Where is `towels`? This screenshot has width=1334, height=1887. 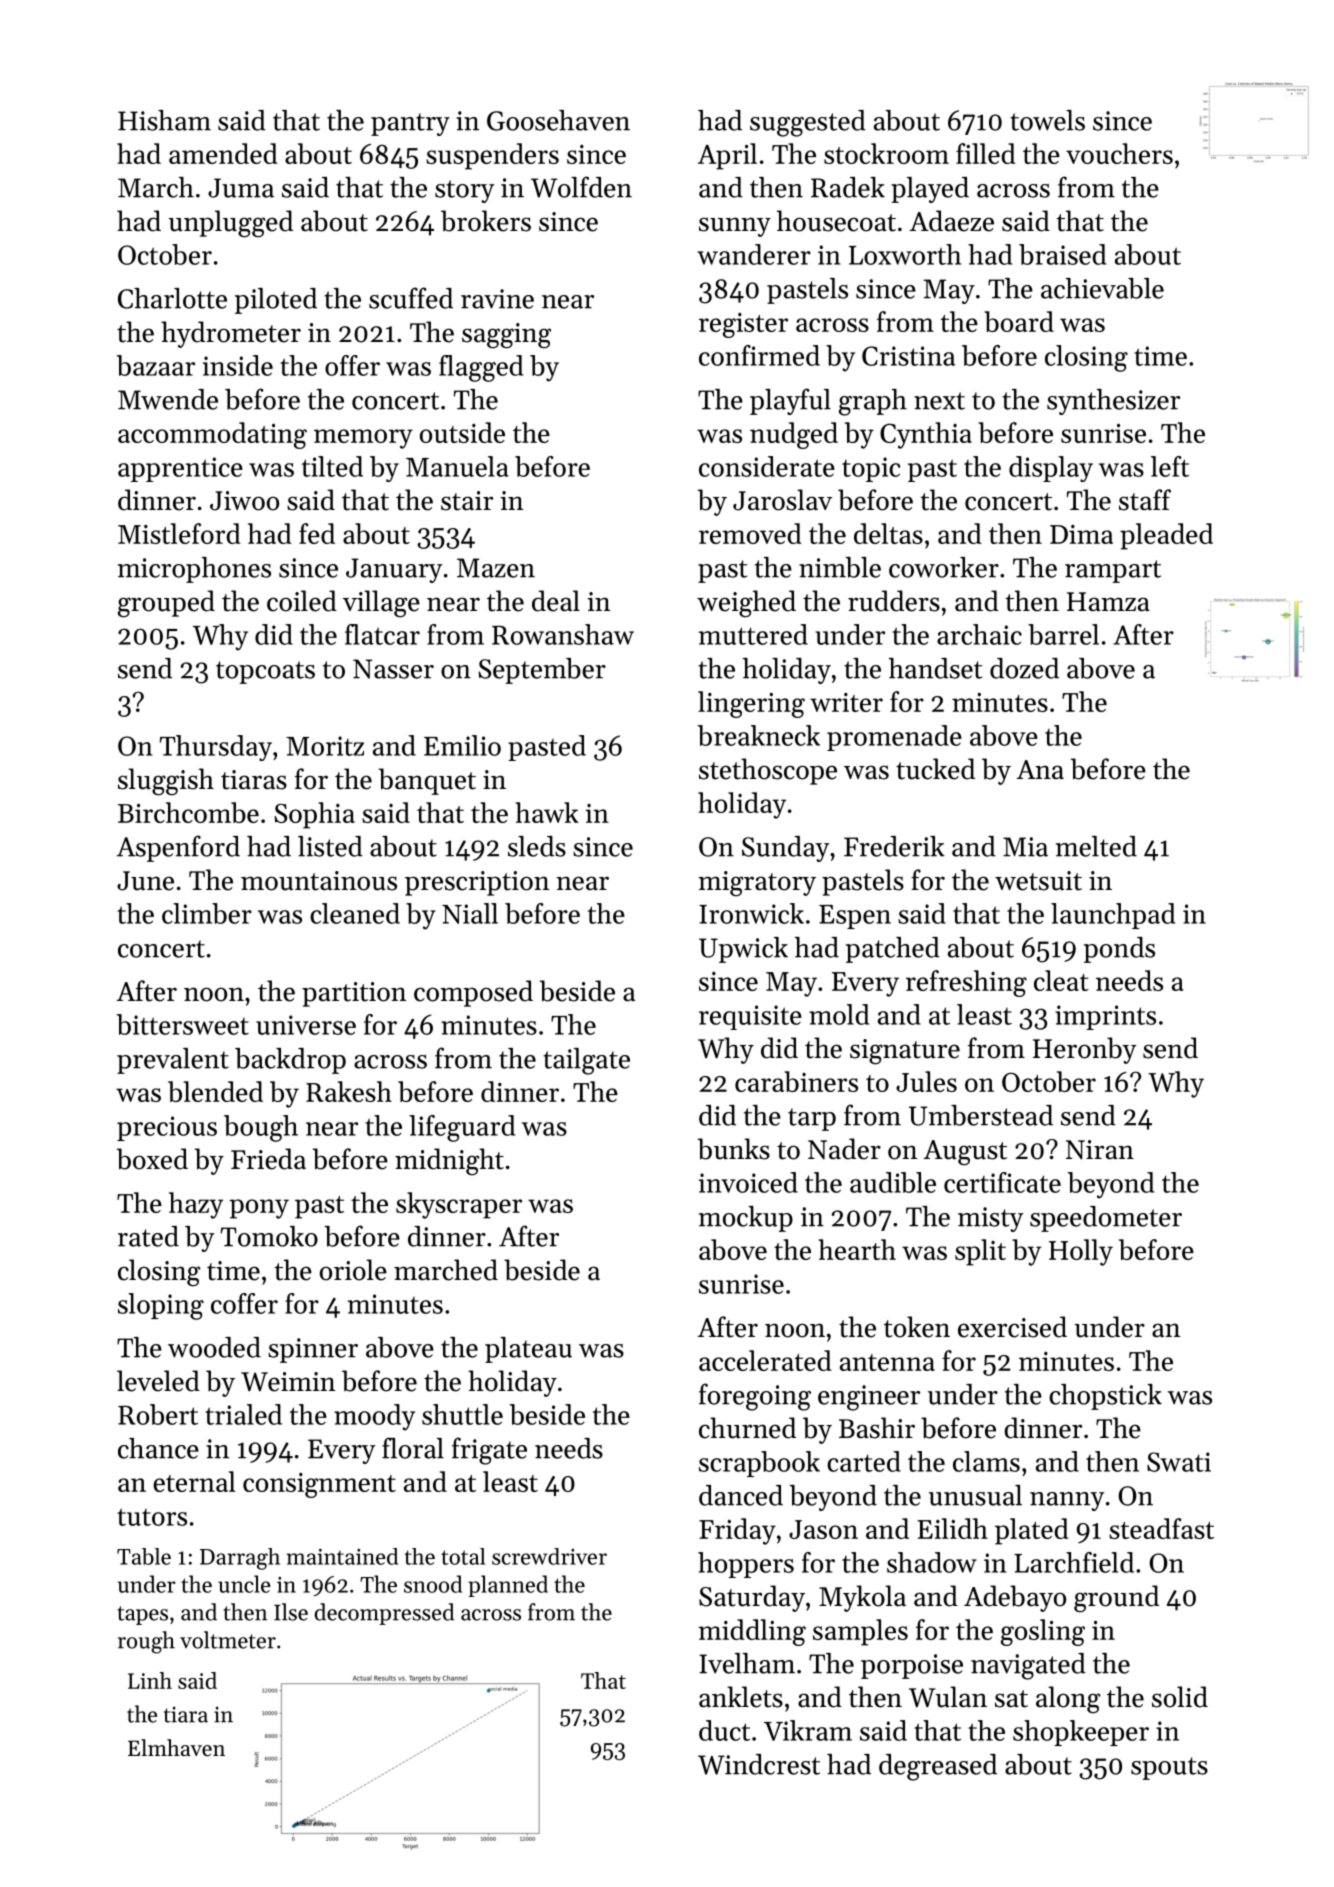
towels is located at coordinates (1047, 120).
